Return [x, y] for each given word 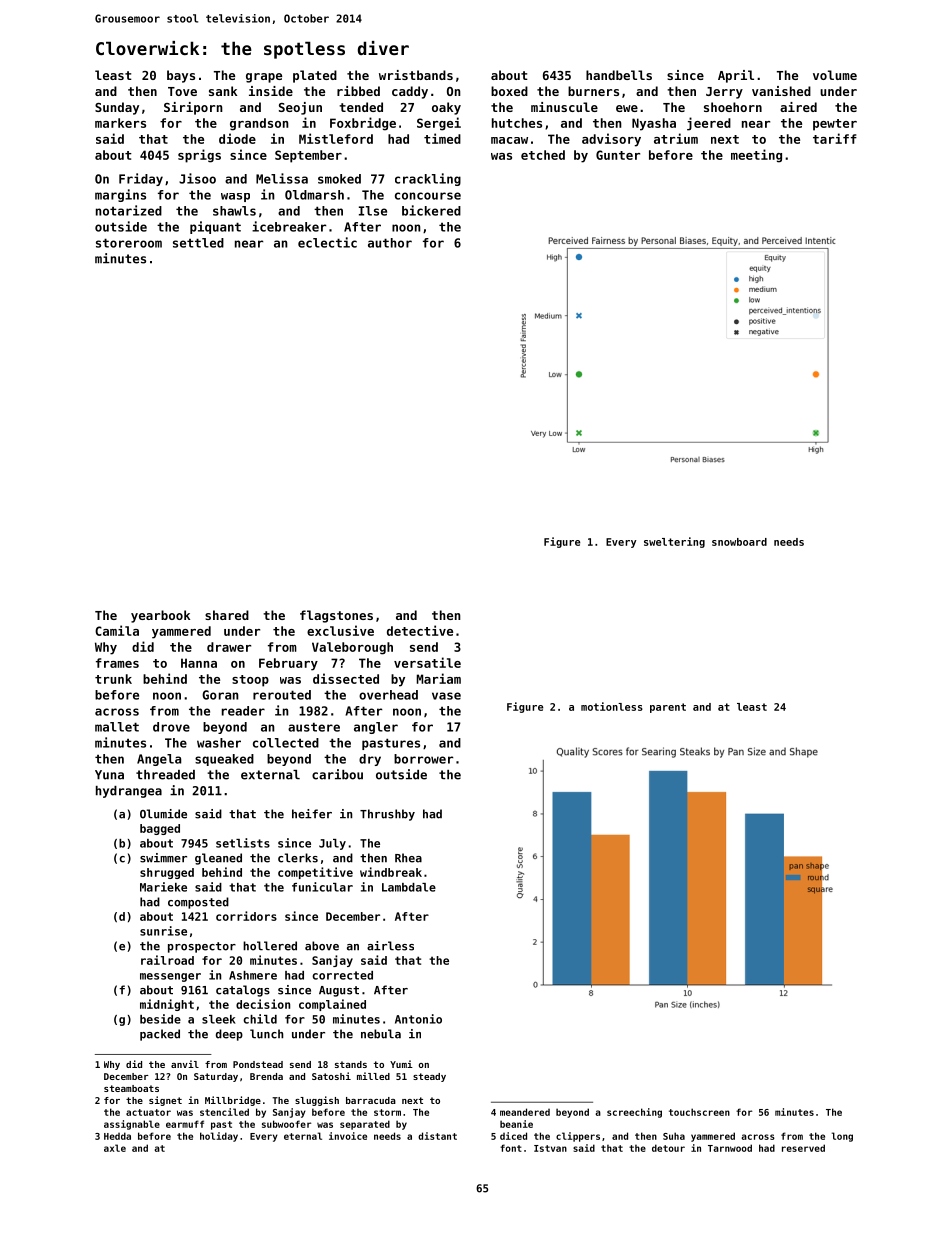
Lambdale [409, 887]
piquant [215, 227]
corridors [246, 916]
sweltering [674, 542]
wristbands [416, 75]
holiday [219, 1137]
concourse [428, 196]
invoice [348, 1136]
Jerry [724, 93]
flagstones [336, 616]
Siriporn [193, 108]
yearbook [160, 616]
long [842, 1137]
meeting [756, 156]
